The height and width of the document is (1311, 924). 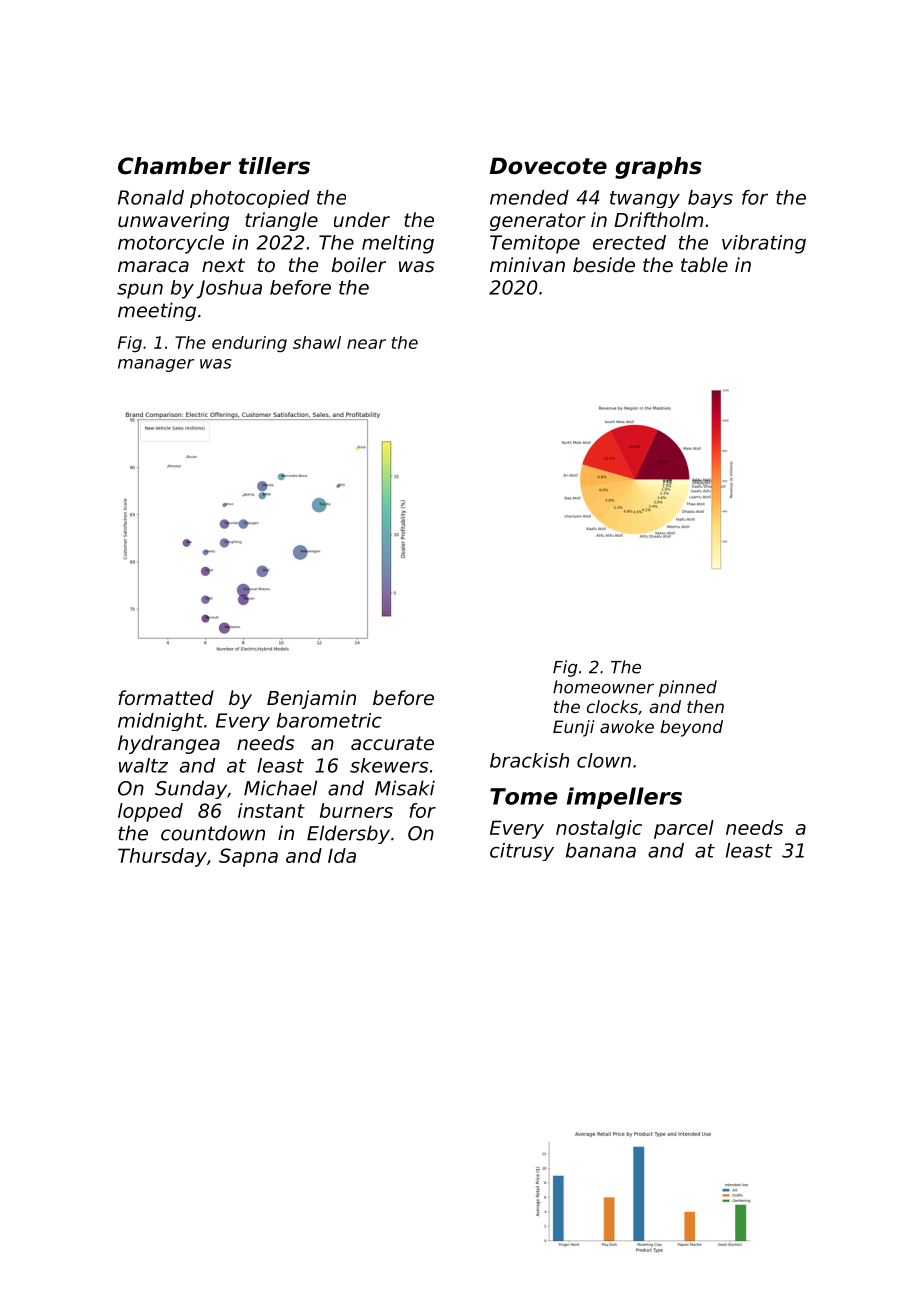 I want to click on Sapna, so click(x=248, y=857).
